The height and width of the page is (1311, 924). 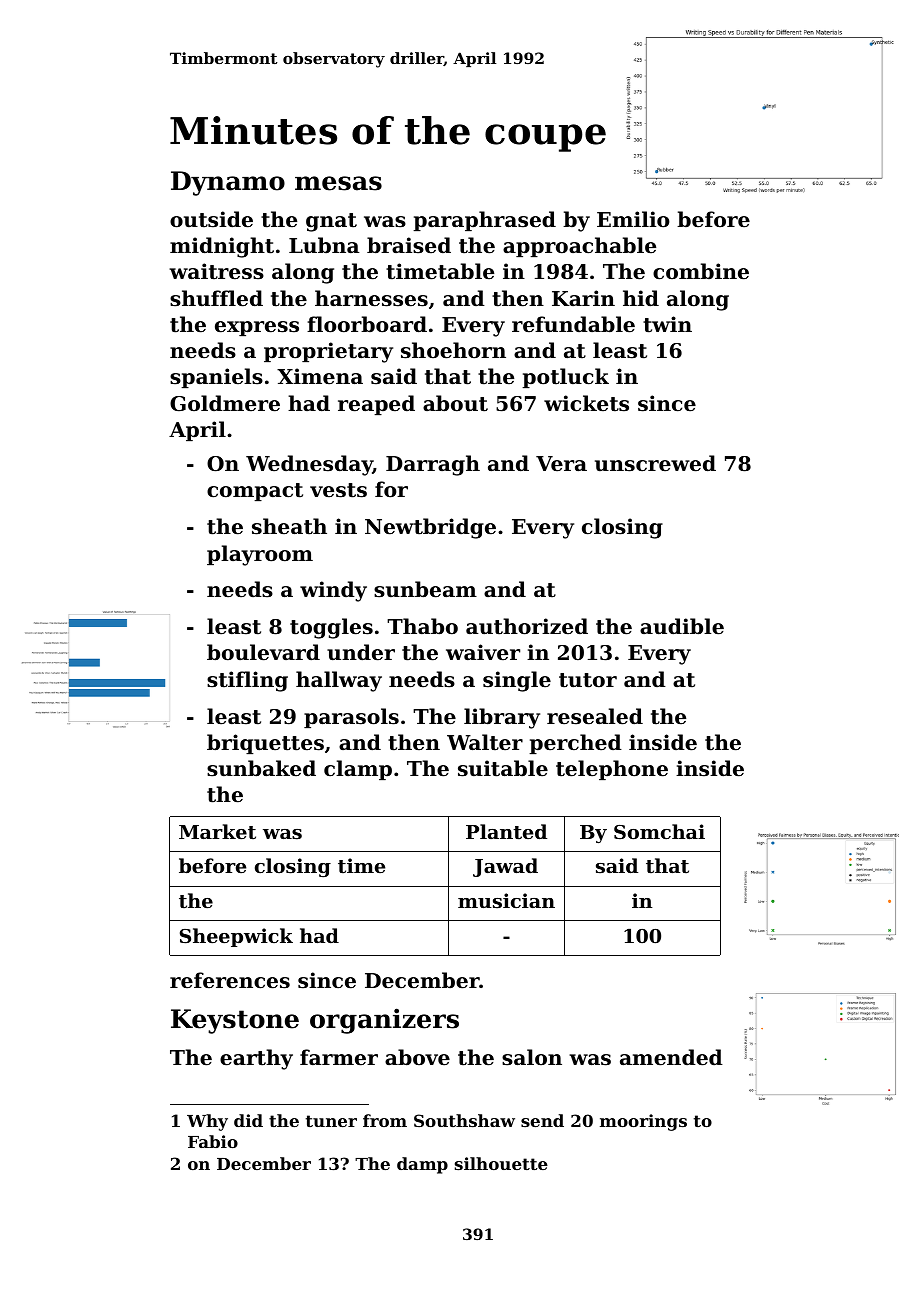 What do you see at coordinates (641, 298) in the page?
I see `hid` at bounding box center [641, 298].
